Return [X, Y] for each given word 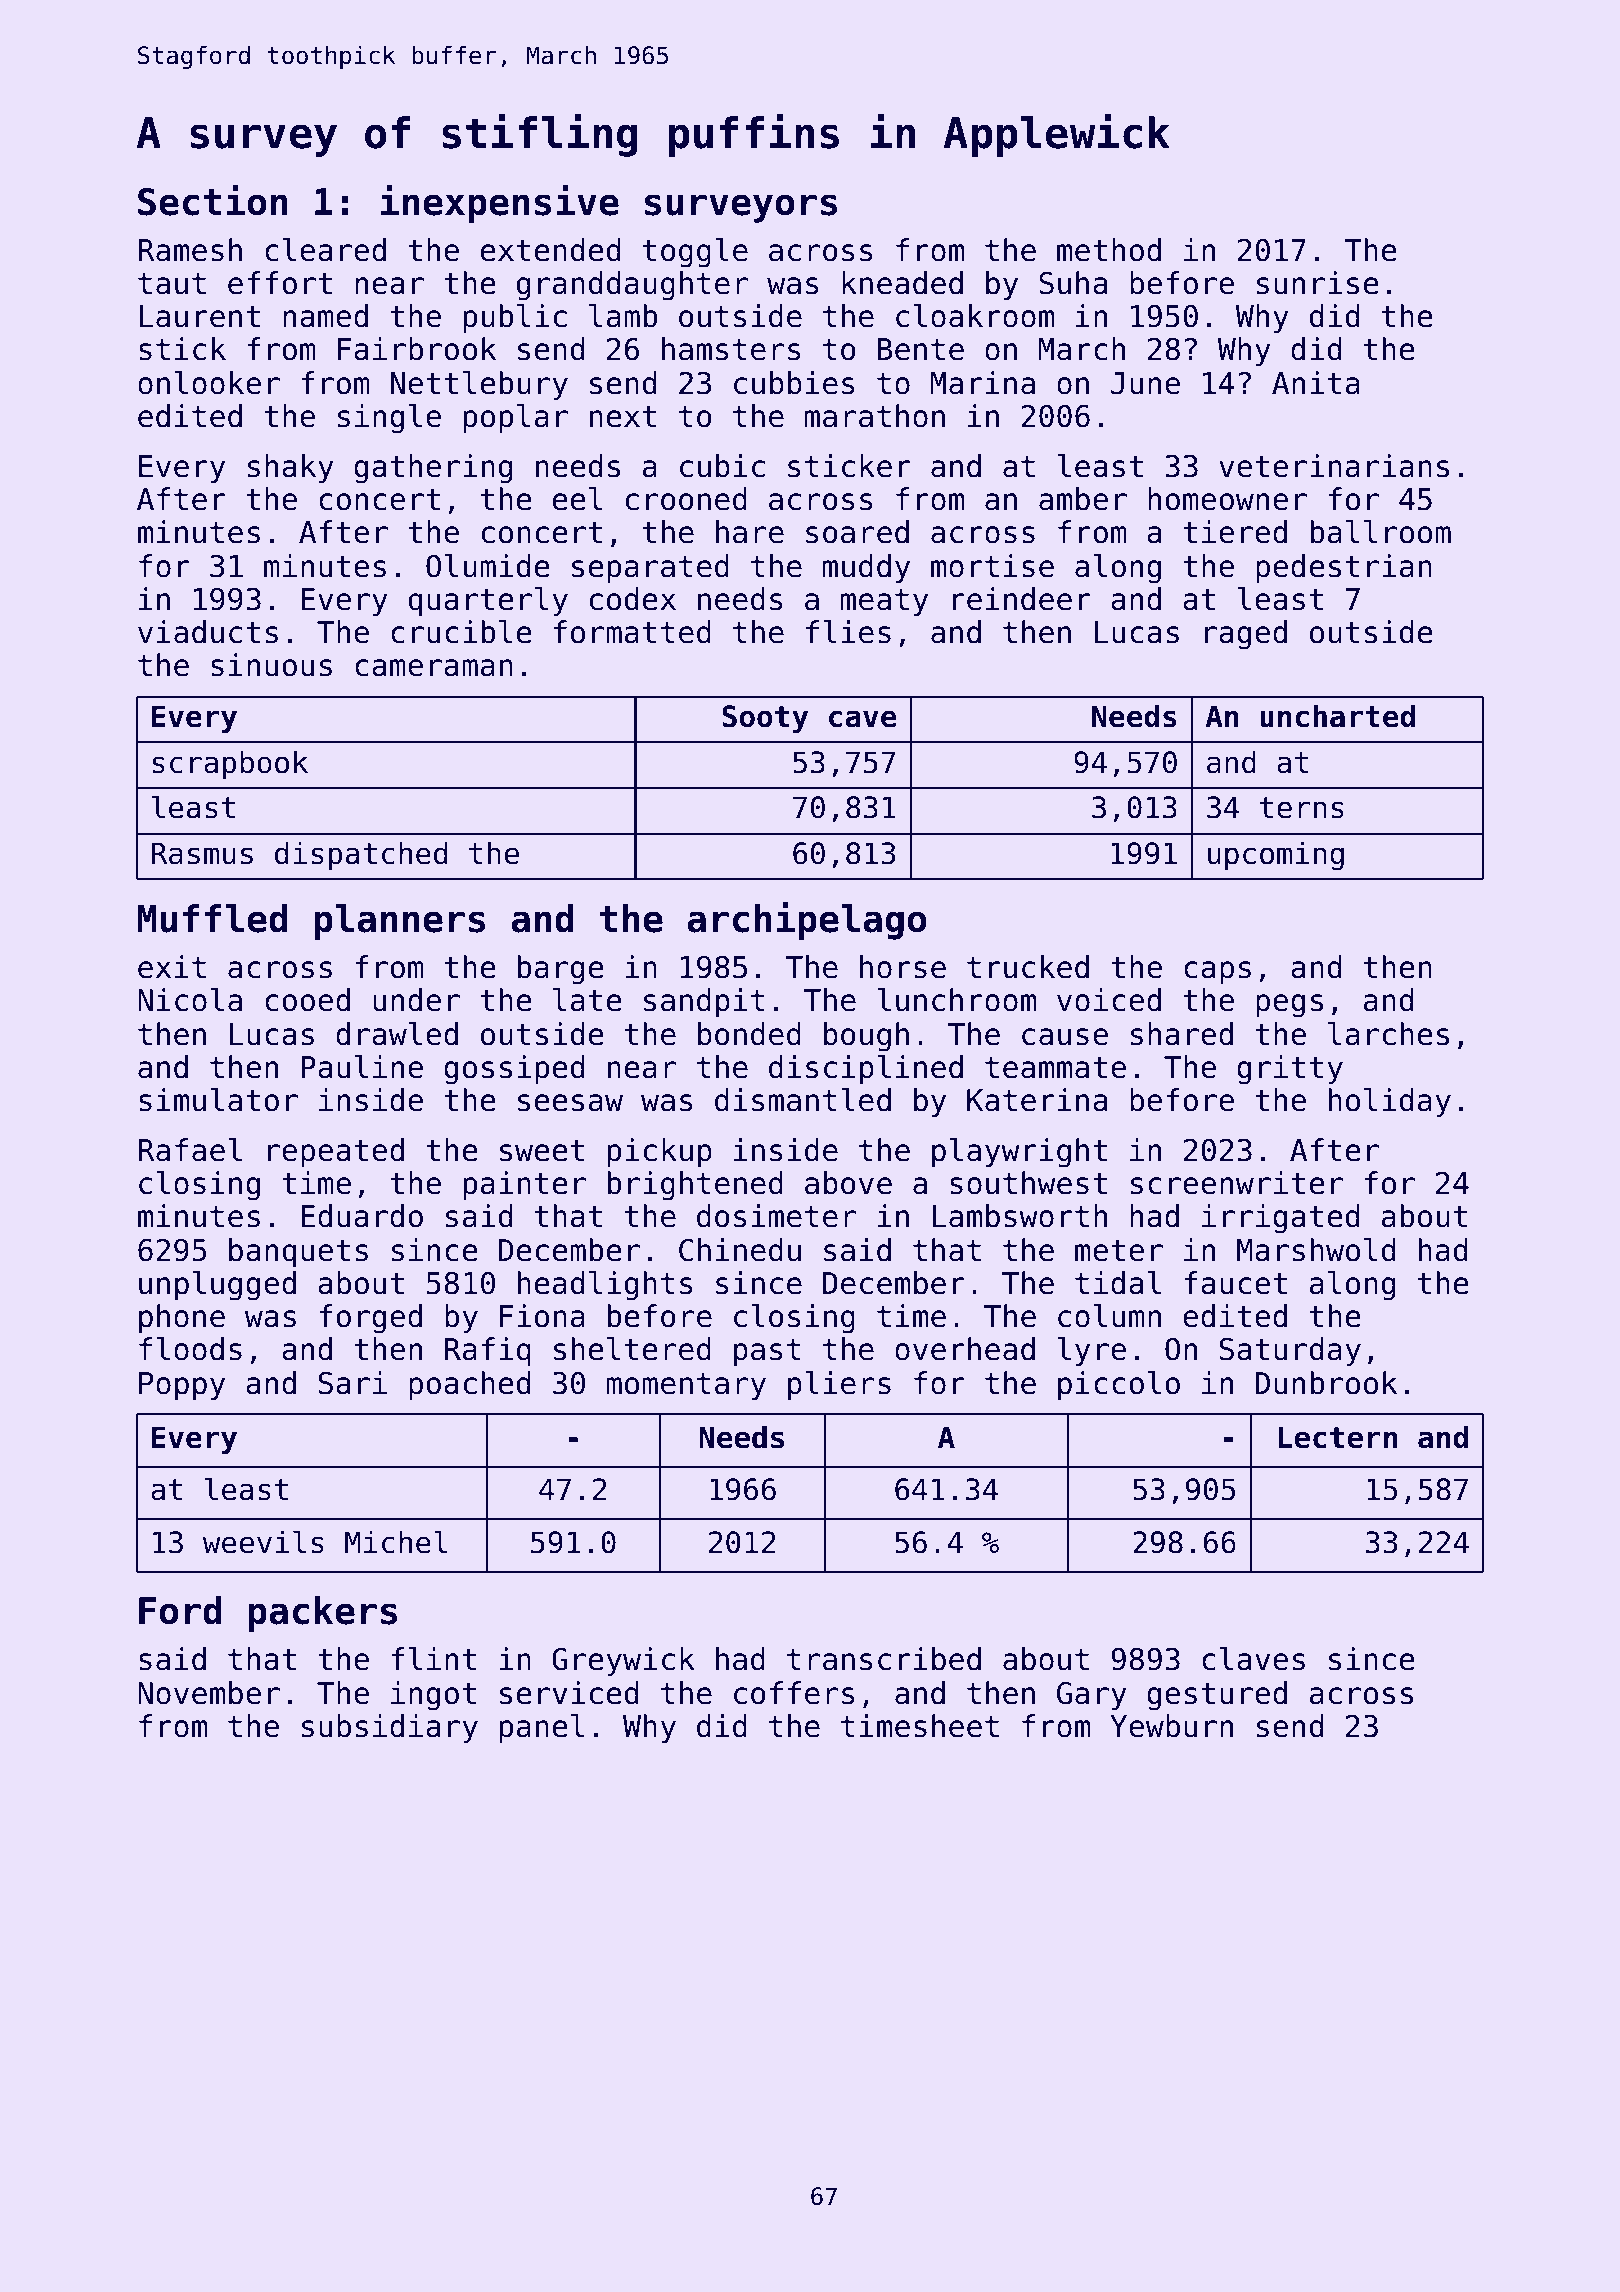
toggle [695, 253]
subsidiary [390, 1728]
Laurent [199, 316]
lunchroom [957, 1000]
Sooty [765, 719]
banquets [298, 1253]
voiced [1109, 1000]
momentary [686, 1386]
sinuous [271, 665]
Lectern [1338, 1437]
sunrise [1318, 283]
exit [172, 967]
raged [1246, 635]
